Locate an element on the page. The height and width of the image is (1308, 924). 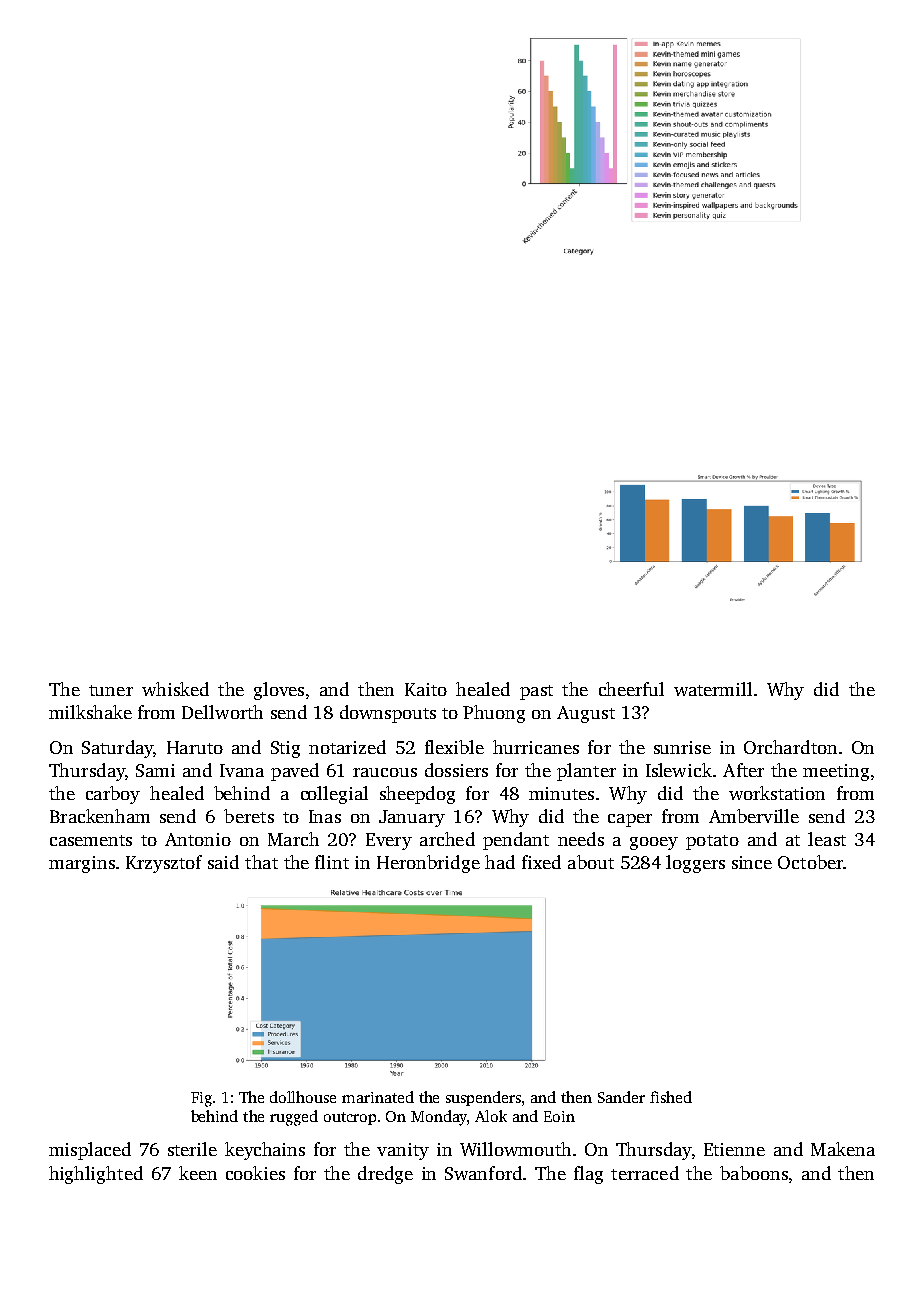
suspenders is located at coordinates (483, 1098).
